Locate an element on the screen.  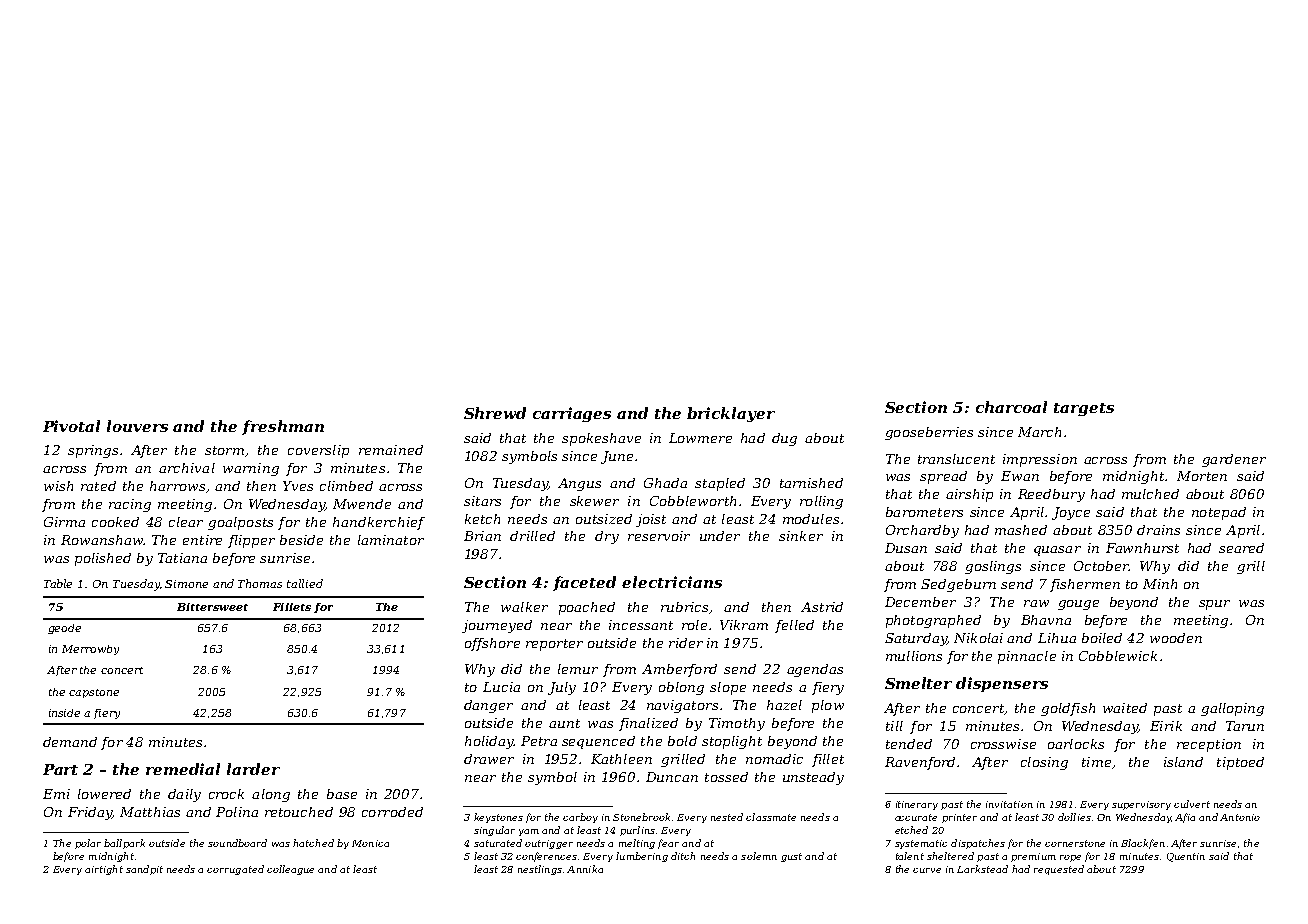
spokeshave is located at coordinates (601, 439).
